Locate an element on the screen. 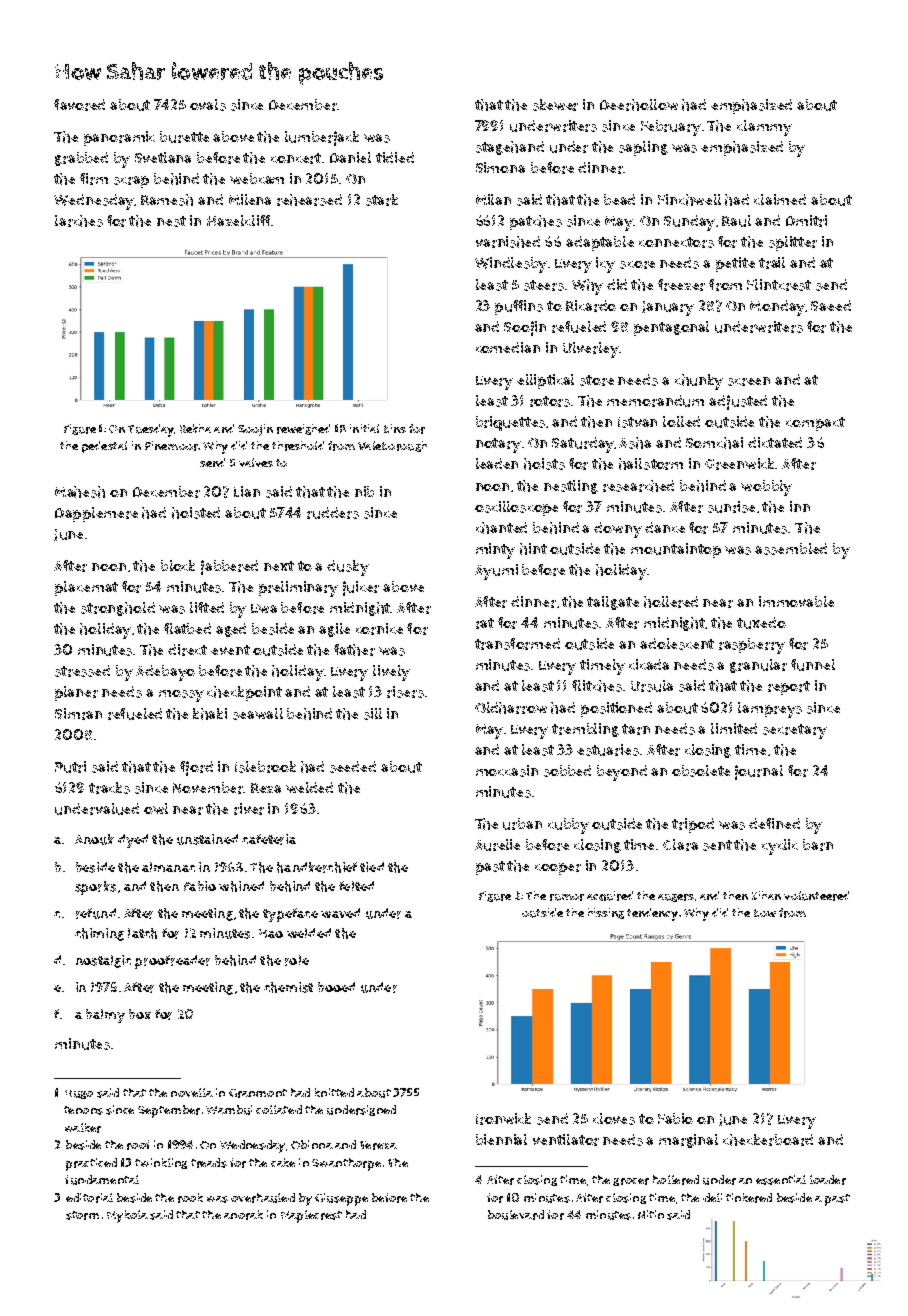  tendency is located at coordinates (652, 914).
